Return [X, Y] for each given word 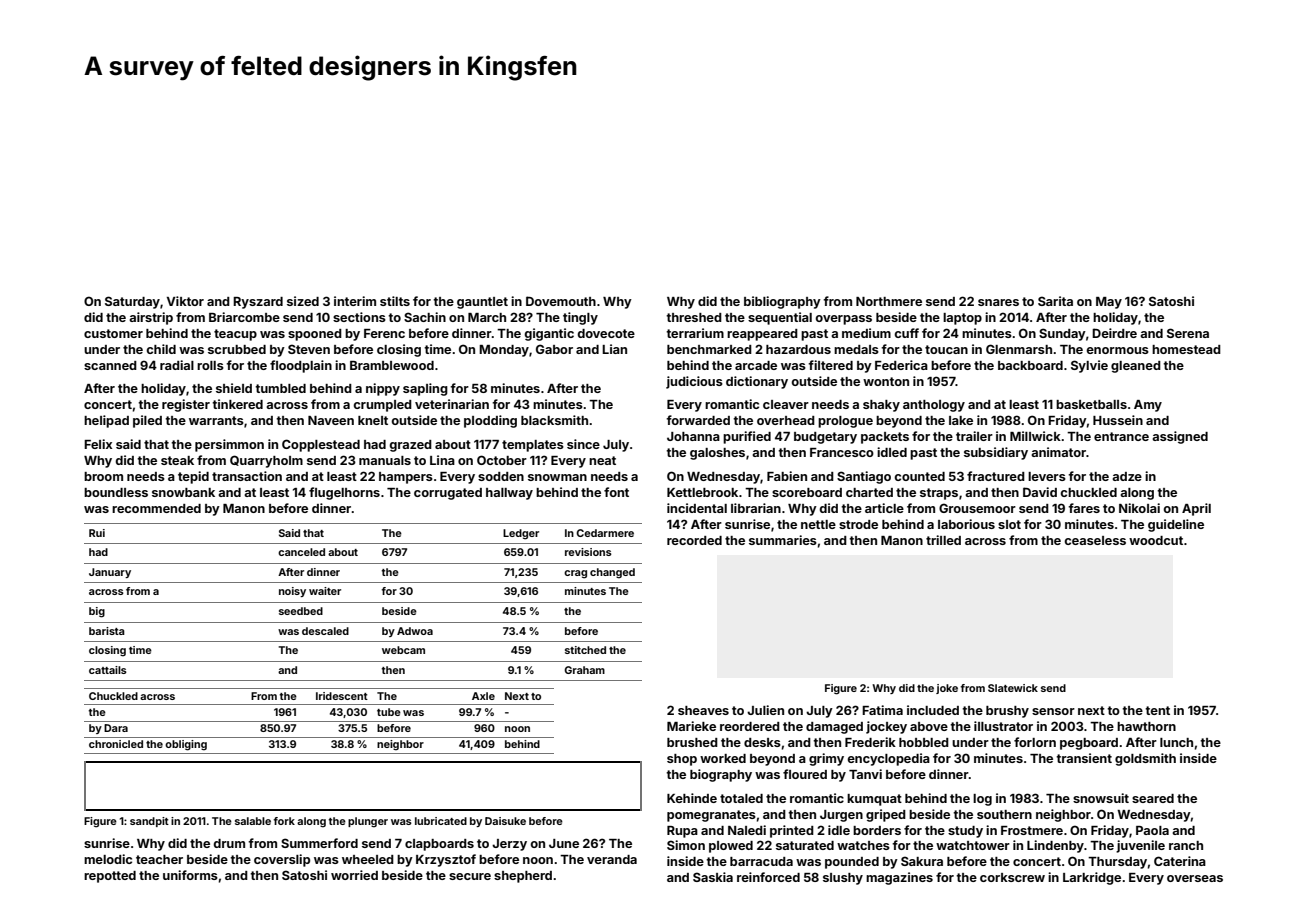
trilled [943, 540]
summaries [783, 540]
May [1109, 303]
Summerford [319, 843]
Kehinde [692, 798]
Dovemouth [561, 301]
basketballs [1091, 404]
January [110, 573]
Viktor [185, 301]
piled [147, 421]
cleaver [786, 404]
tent [1157, 710]
